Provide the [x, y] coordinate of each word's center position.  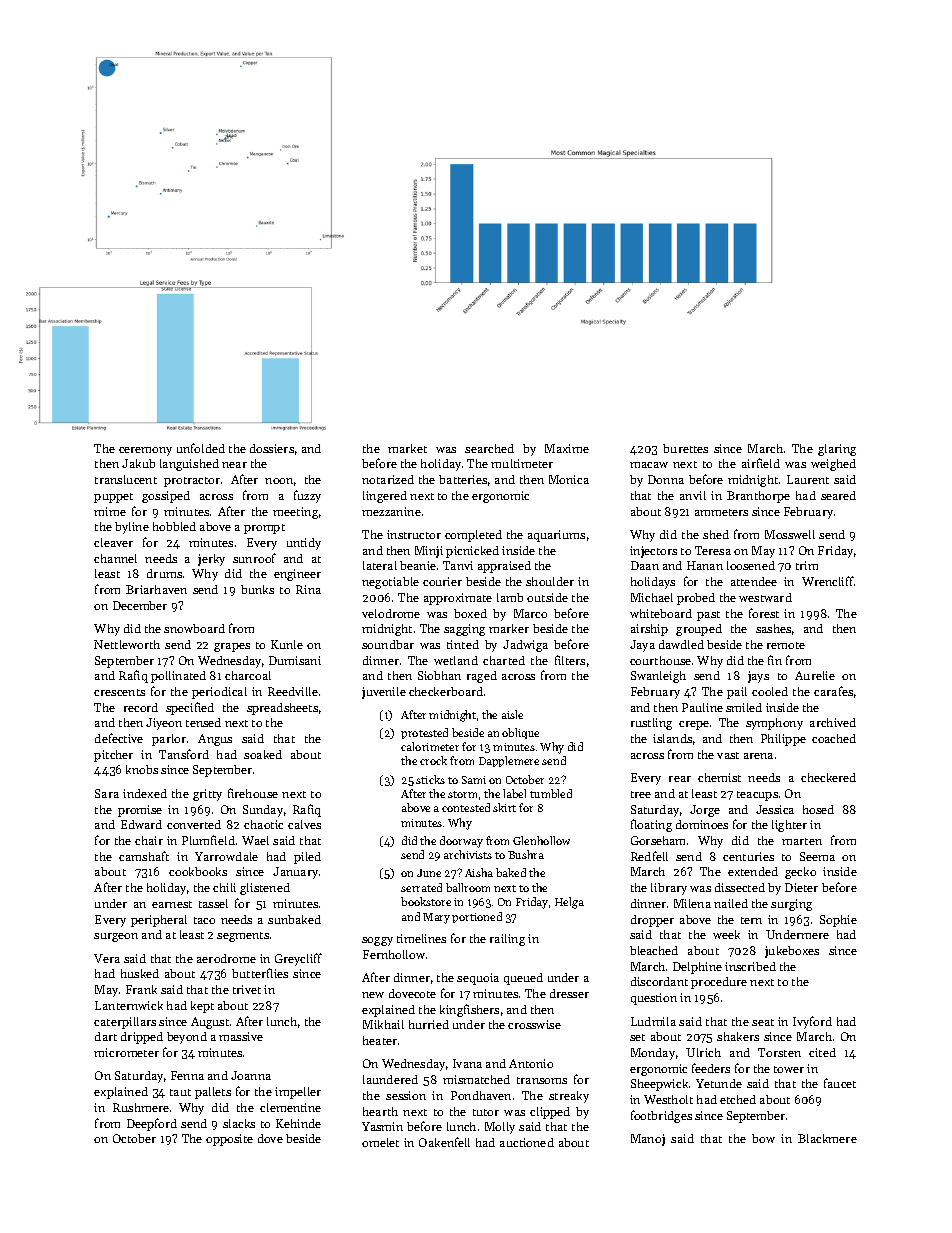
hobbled [174, 526]
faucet [840, 1083]
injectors [653, 552]
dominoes [702, 824]
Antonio [531, 1063]
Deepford [152, 1124]
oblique [520, 733]
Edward [141, 824]
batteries [463, 479]
